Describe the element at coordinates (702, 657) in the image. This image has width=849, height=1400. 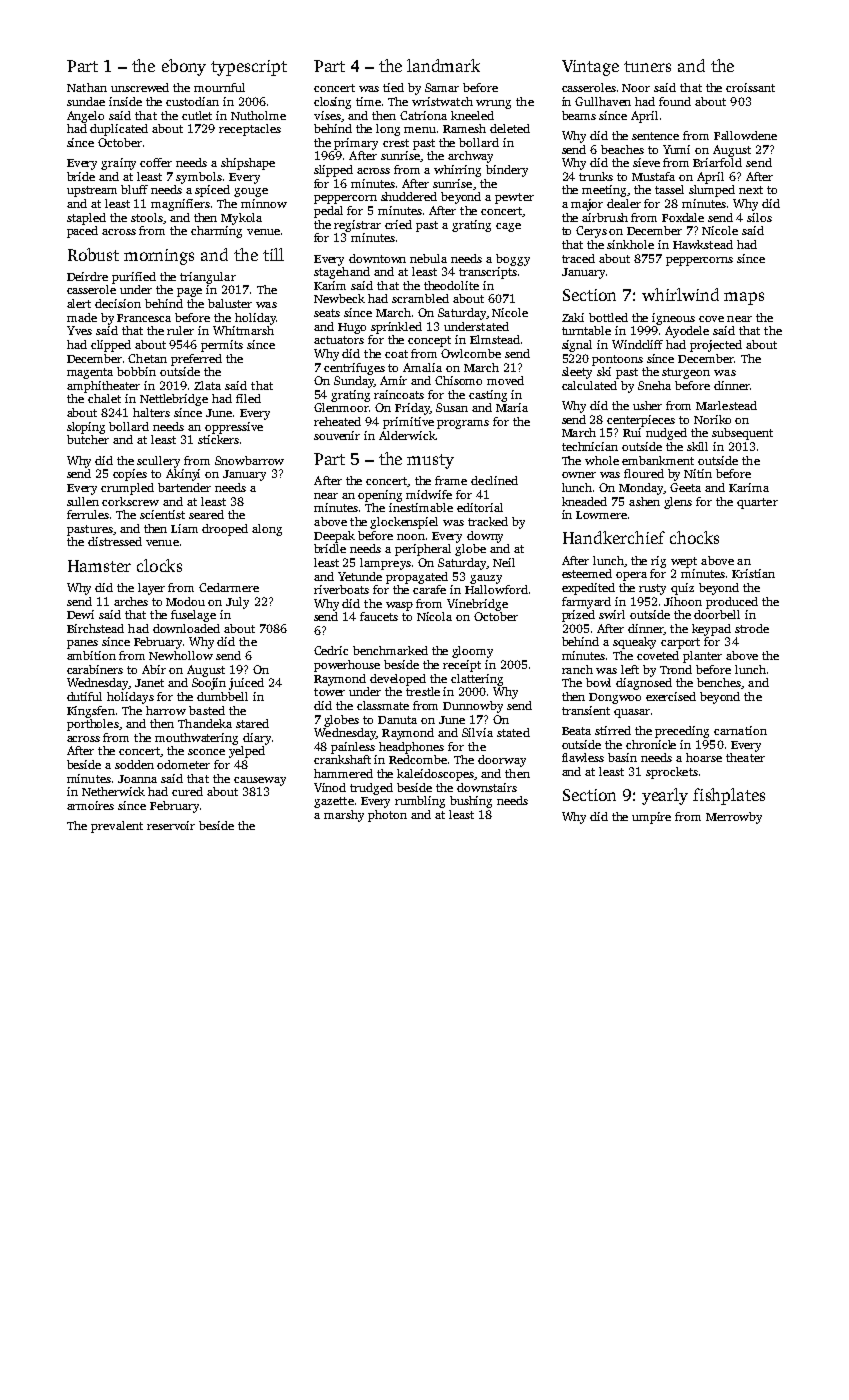
I see `planter` at that location.
